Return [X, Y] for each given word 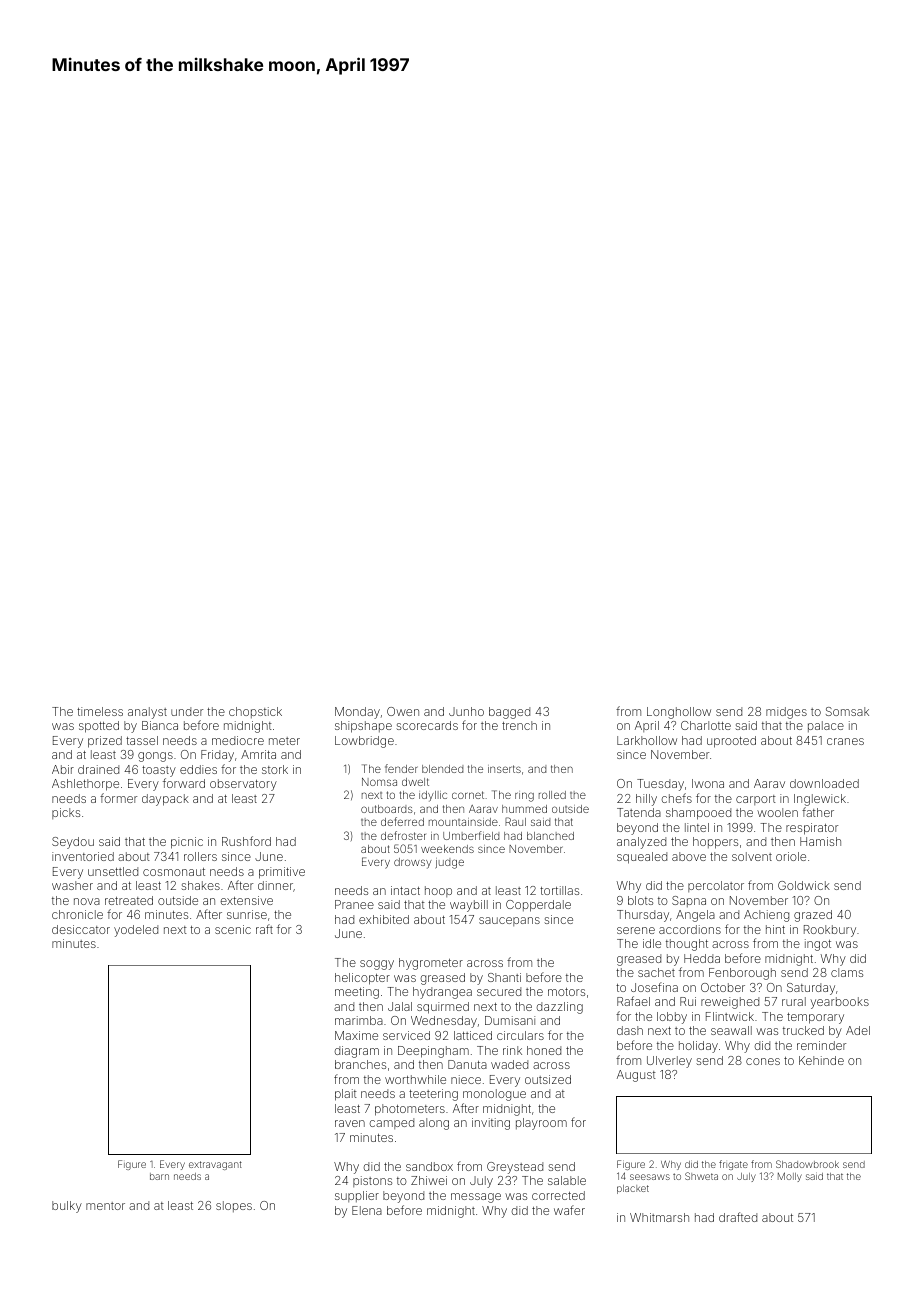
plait [346, 1095]
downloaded [824, 783]
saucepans [509, 921]
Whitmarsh [659, 1217]
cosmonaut [174, 872]
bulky [67, 1207]
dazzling [559, 1008]
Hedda [702, 958]
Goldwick [804, 885]
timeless [100, 711]
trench [519, 725]
